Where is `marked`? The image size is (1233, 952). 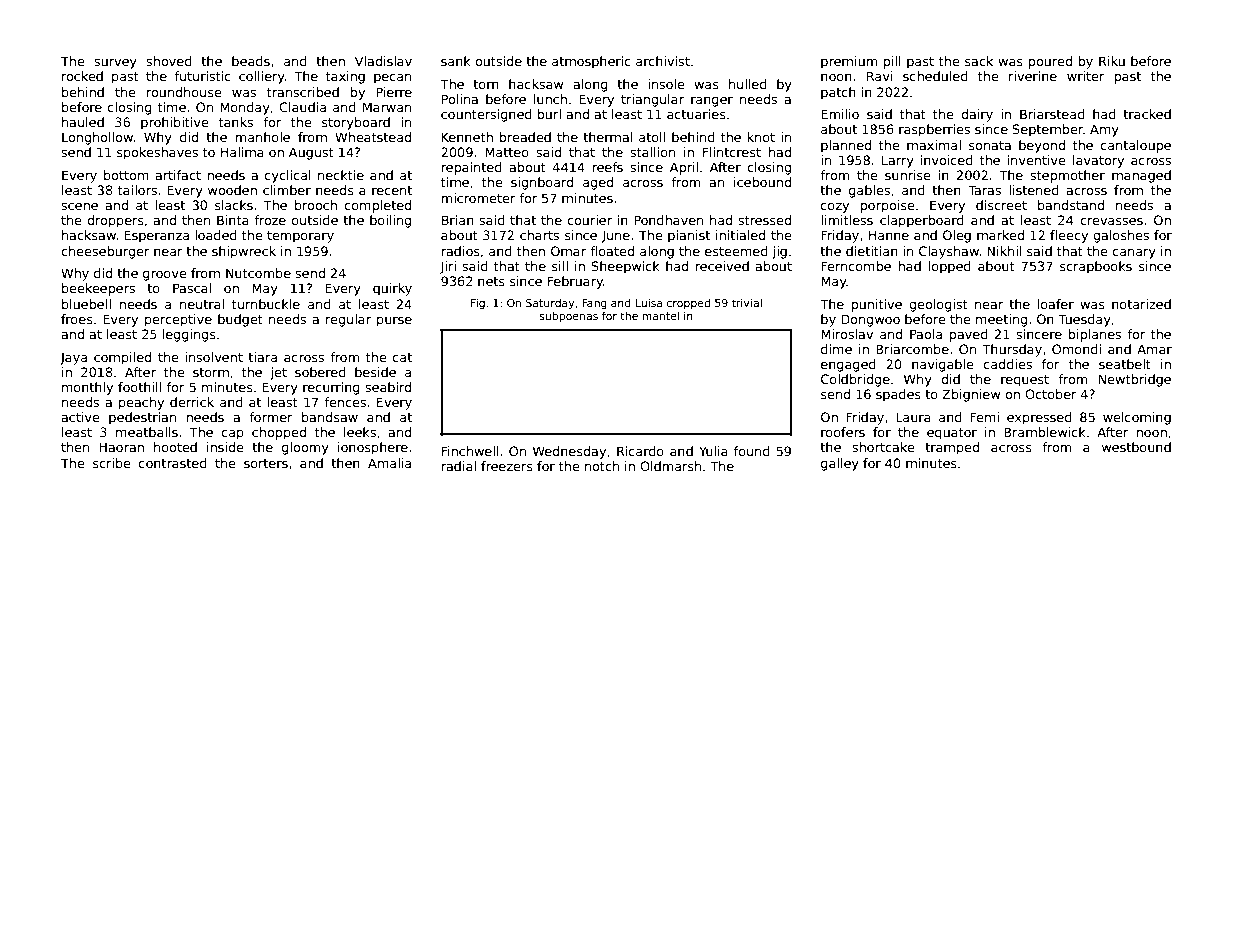
marked is located at coordinates (1000, 235).
